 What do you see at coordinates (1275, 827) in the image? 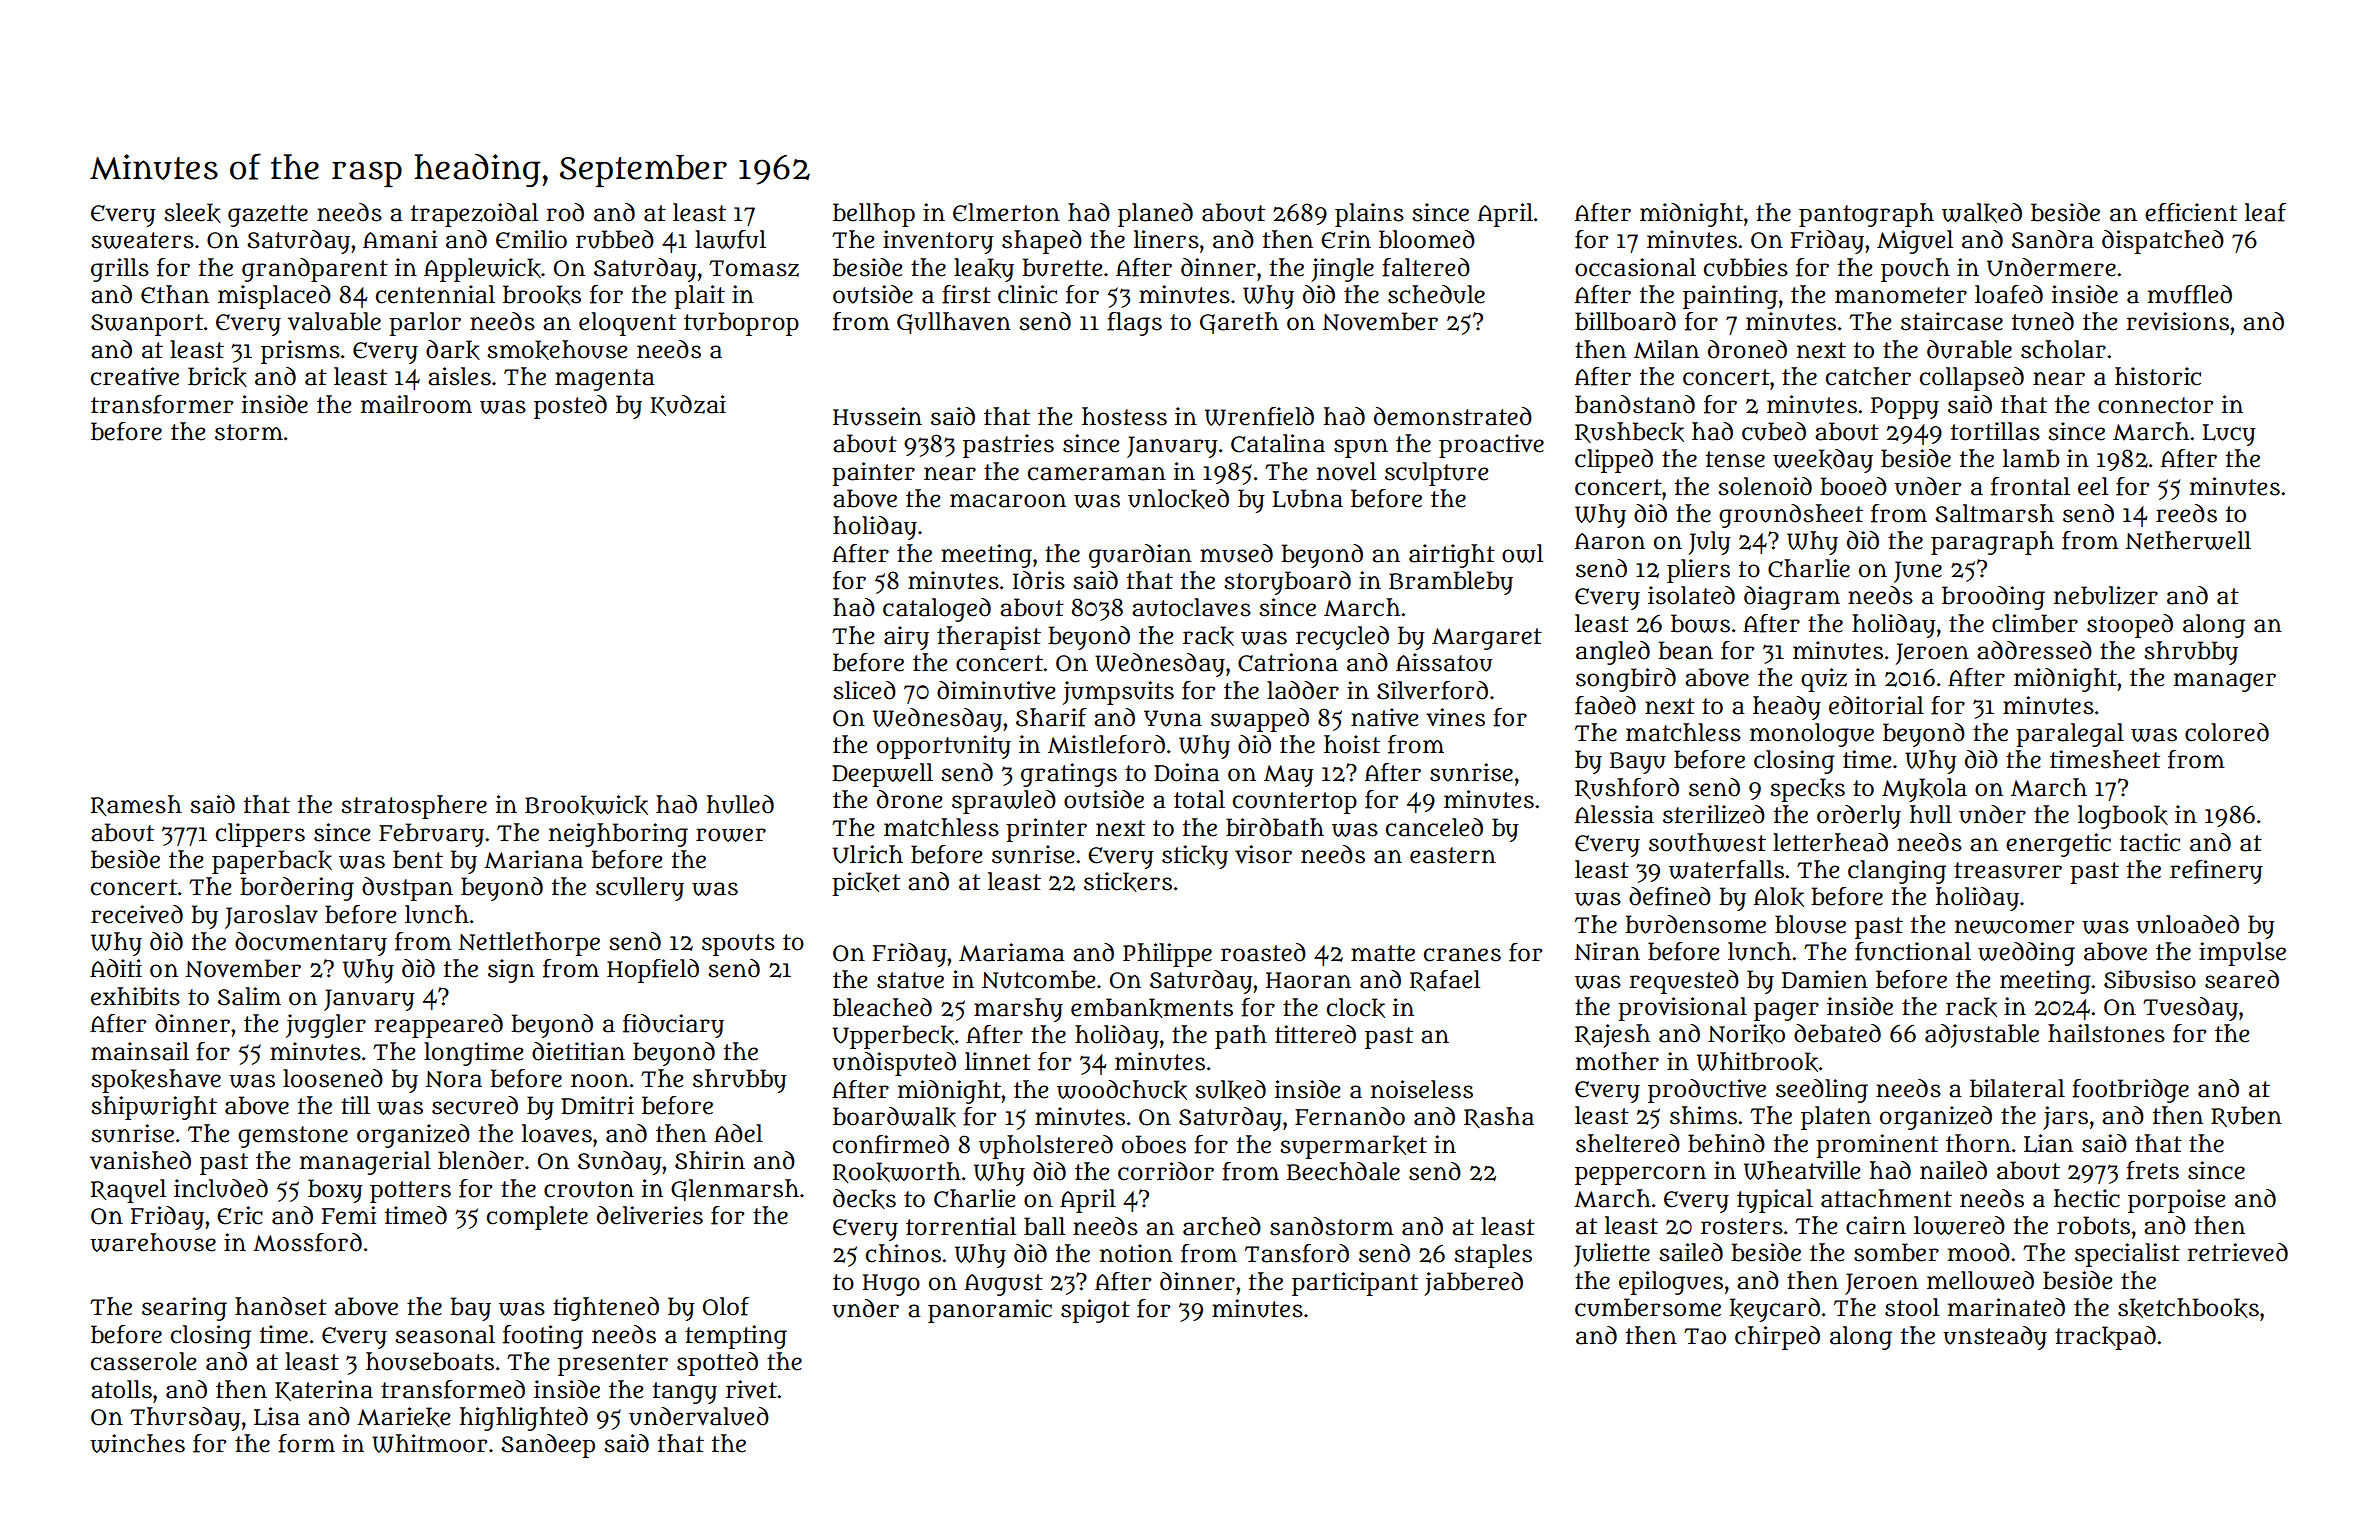
I see `birdbath` at bounding box center [1275, 827].
